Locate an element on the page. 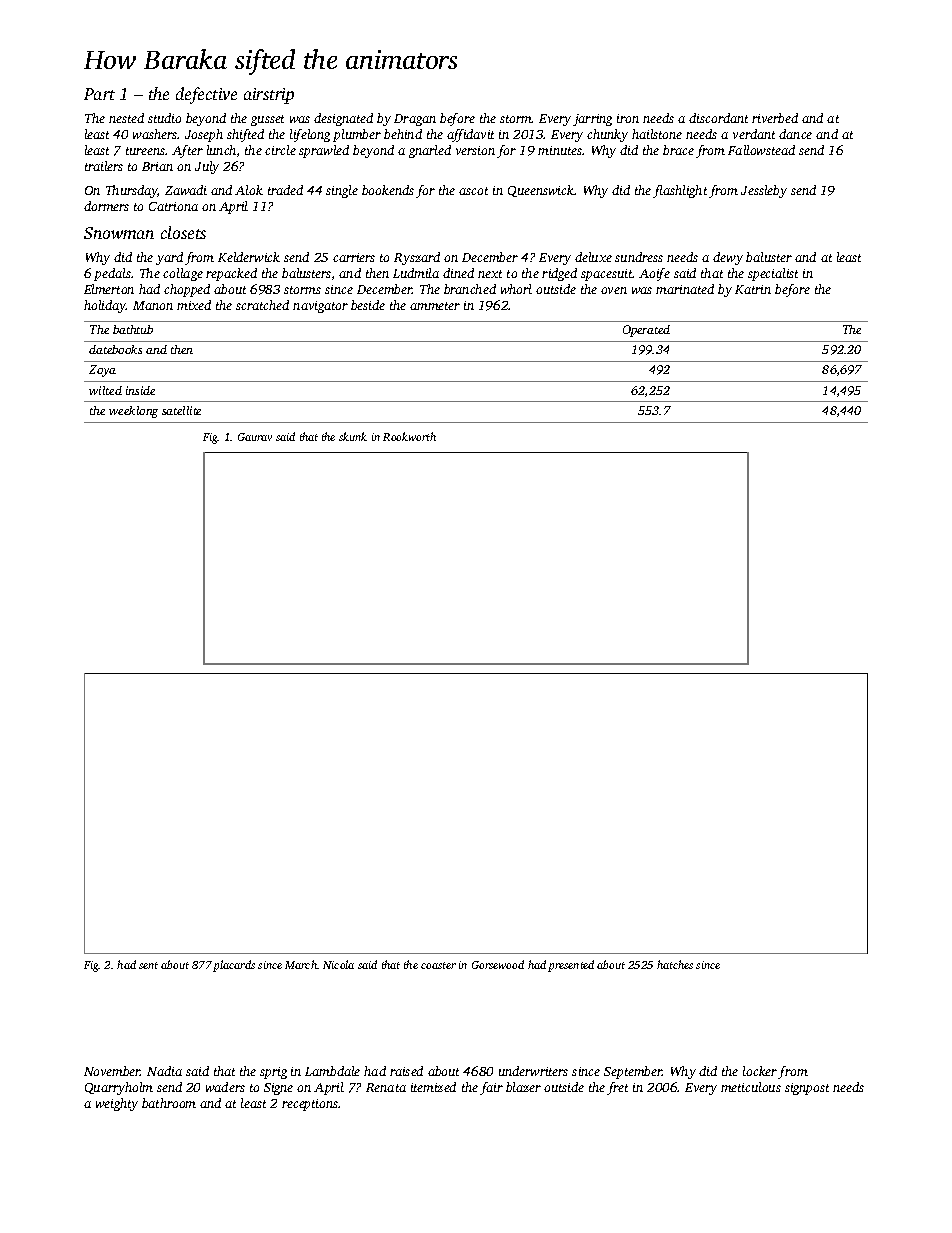  Fallowstead is located at coordinates (761, 150).
